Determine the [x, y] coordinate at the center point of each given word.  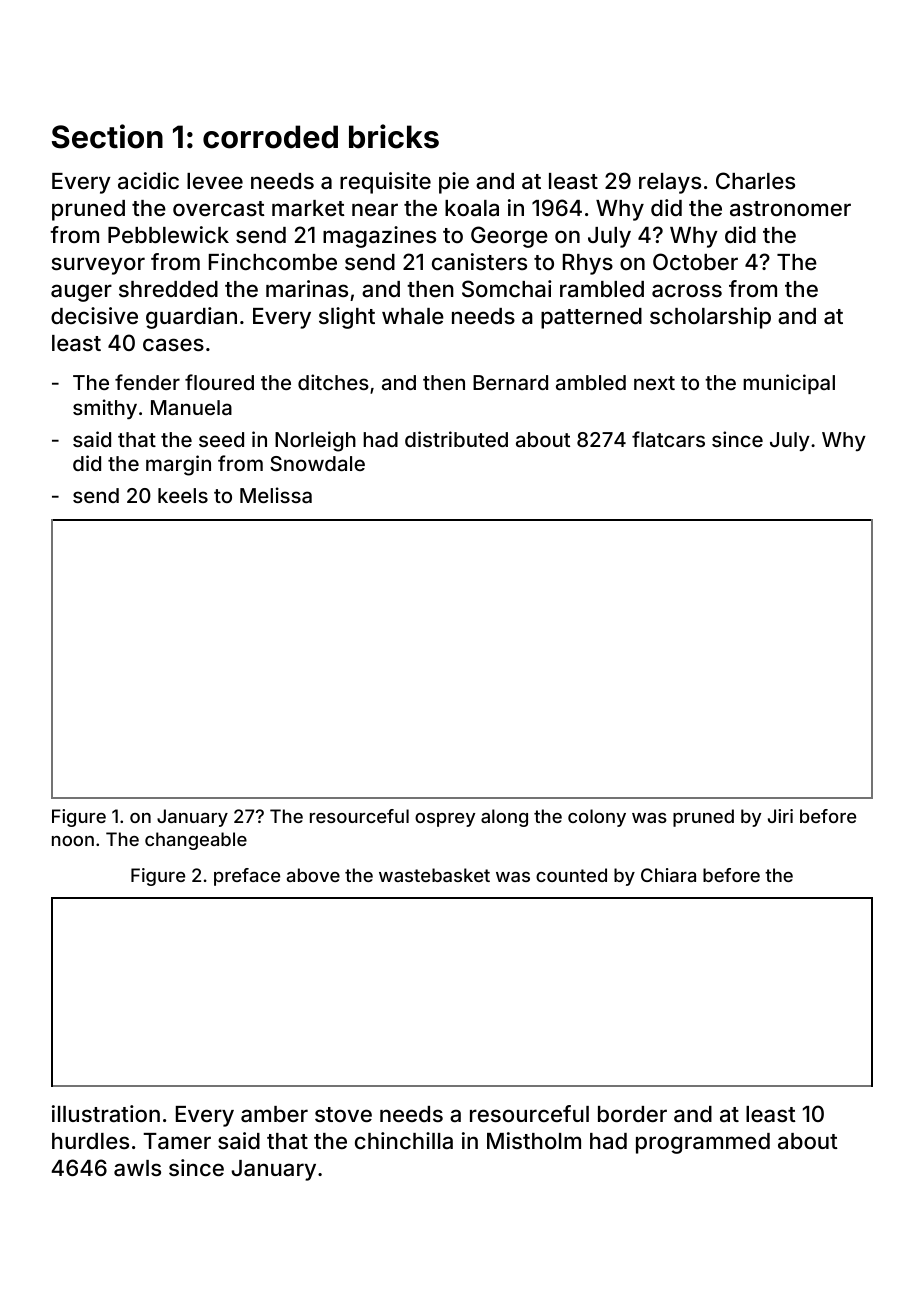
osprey [445, 820]
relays [670, 183]
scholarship [710, 318]
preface [247, 877]
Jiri [780, 816]
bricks [394, 136]
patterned [591, 318]
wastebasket [434, 875]
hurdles [90, 1141]
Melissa [276, 495]
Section [107, 136]
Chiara [668, 875]
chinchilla [404, 1141]
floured [219, 382]
